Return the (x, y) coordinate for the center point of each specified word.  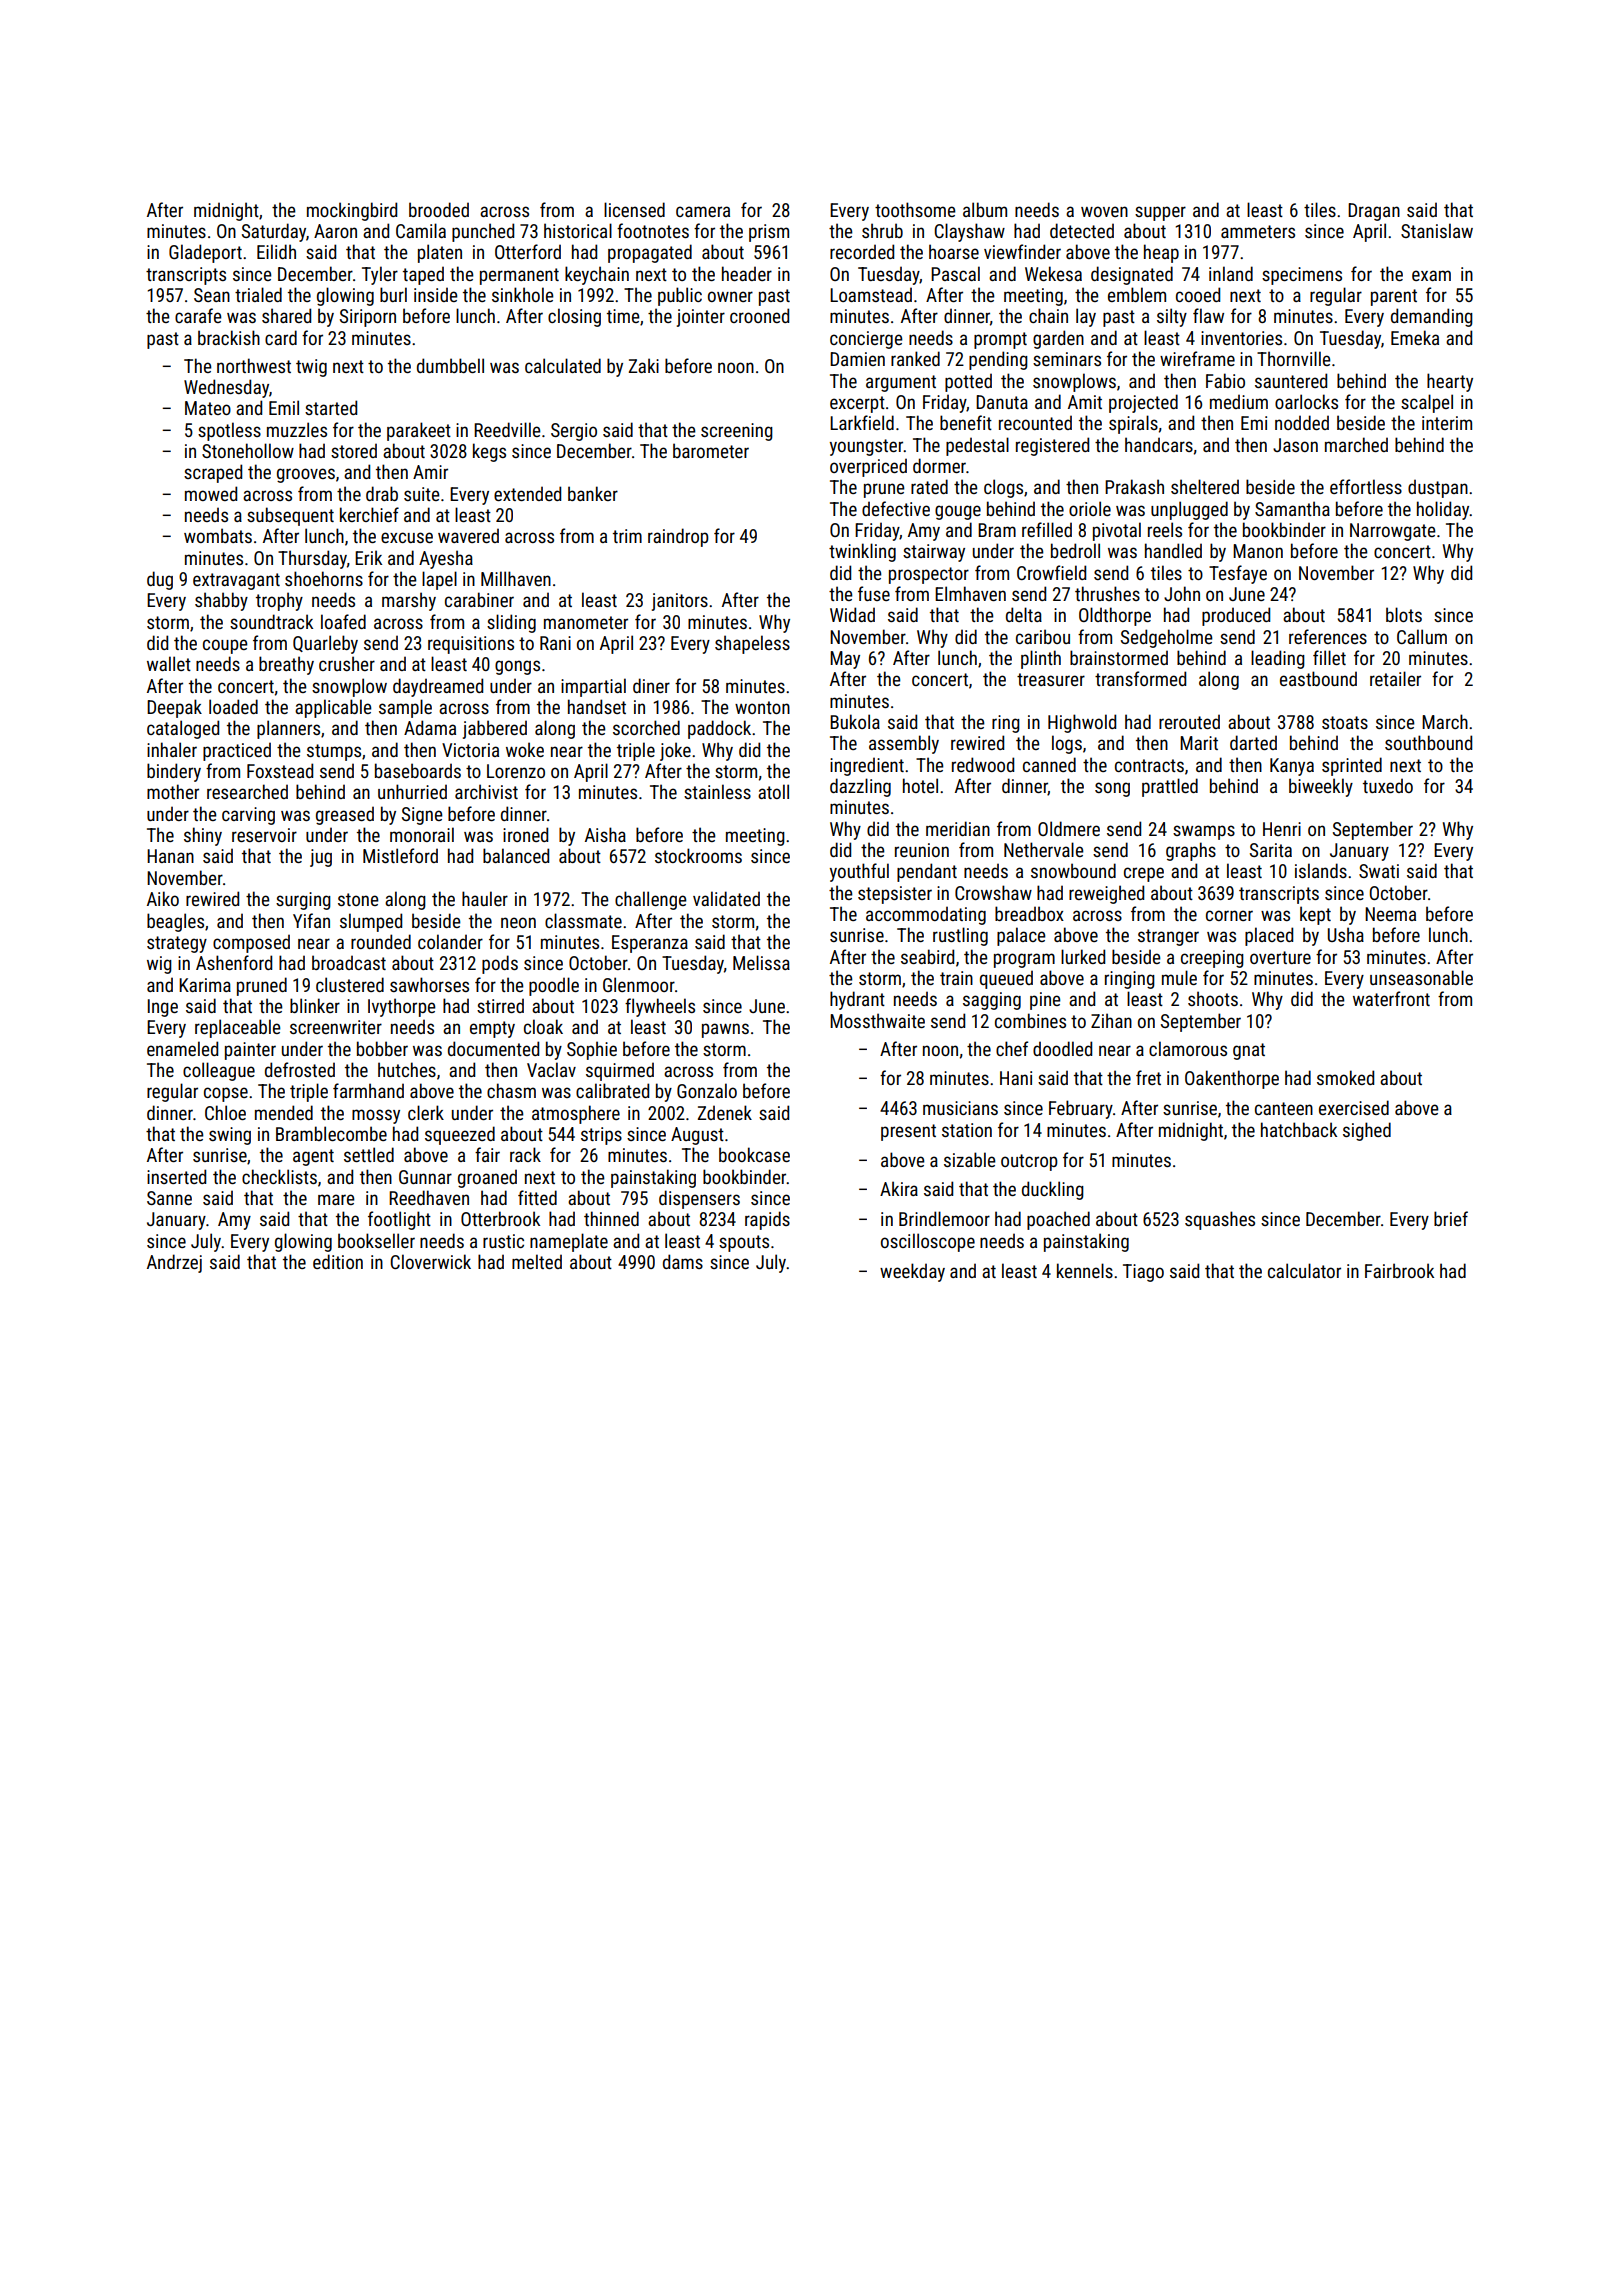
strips (601, 1136)
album (985, 209)
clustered (350, 984)
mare (336, 1199)
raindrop (678, 537)
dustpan (1438, 488)
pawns (725, 1030)
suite (422, 494)
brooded (439, 209)
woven (1104, 211)
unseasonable (1421, 977)
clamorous (1188, 1048)
